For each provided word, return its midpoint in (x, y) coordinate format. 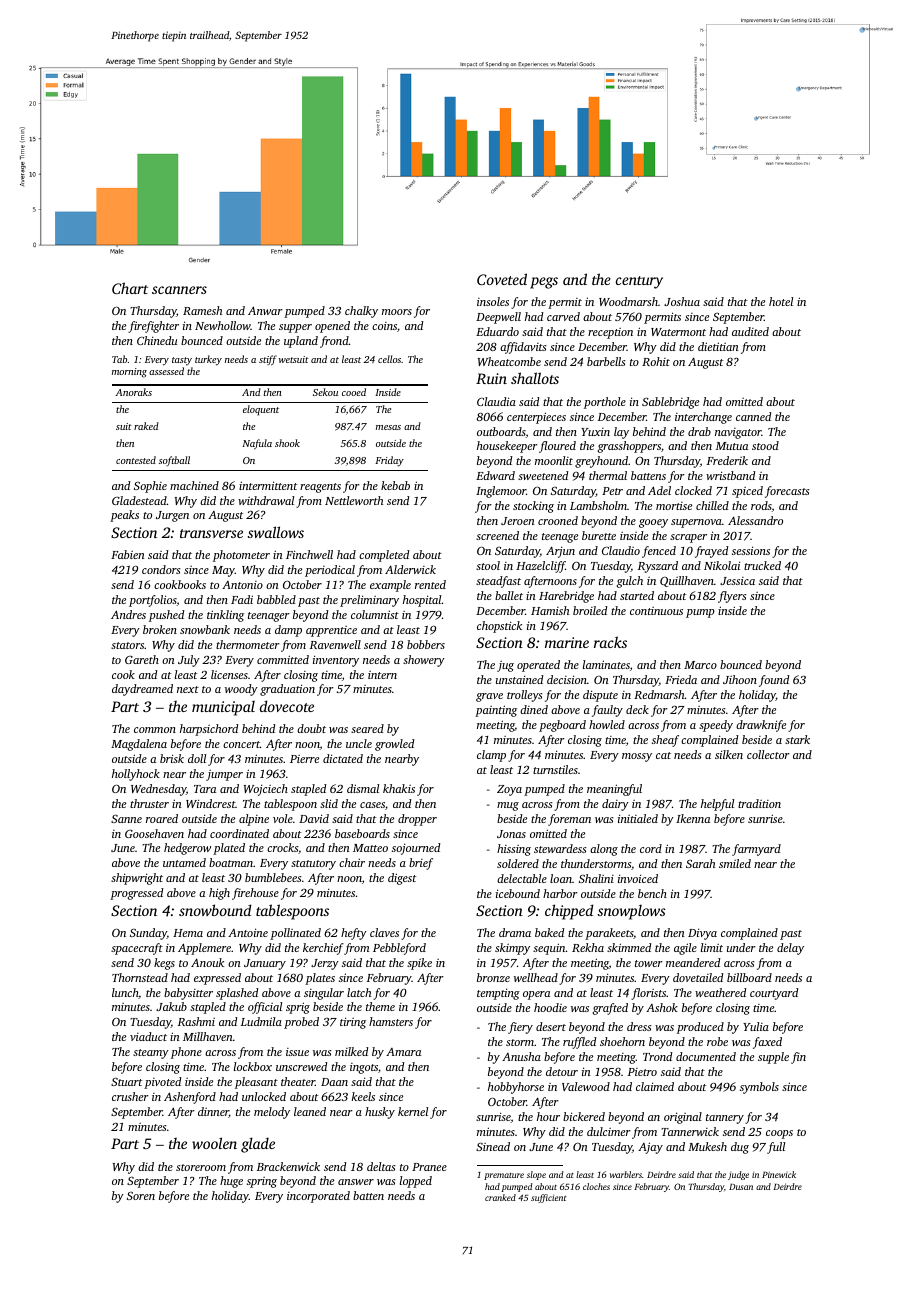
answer (356, 1182)
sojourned (416, 849)
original (683, 1118)
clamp (491, 756)
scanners (179, 290)
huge (231, 1182)
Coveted (502, 279)
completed (384, 556)
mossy (637, 757)
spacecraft (137, 949)
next (188, 689)
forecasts (787, 492)
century (639, 282)
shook (287, 443)
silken (729, 754)
